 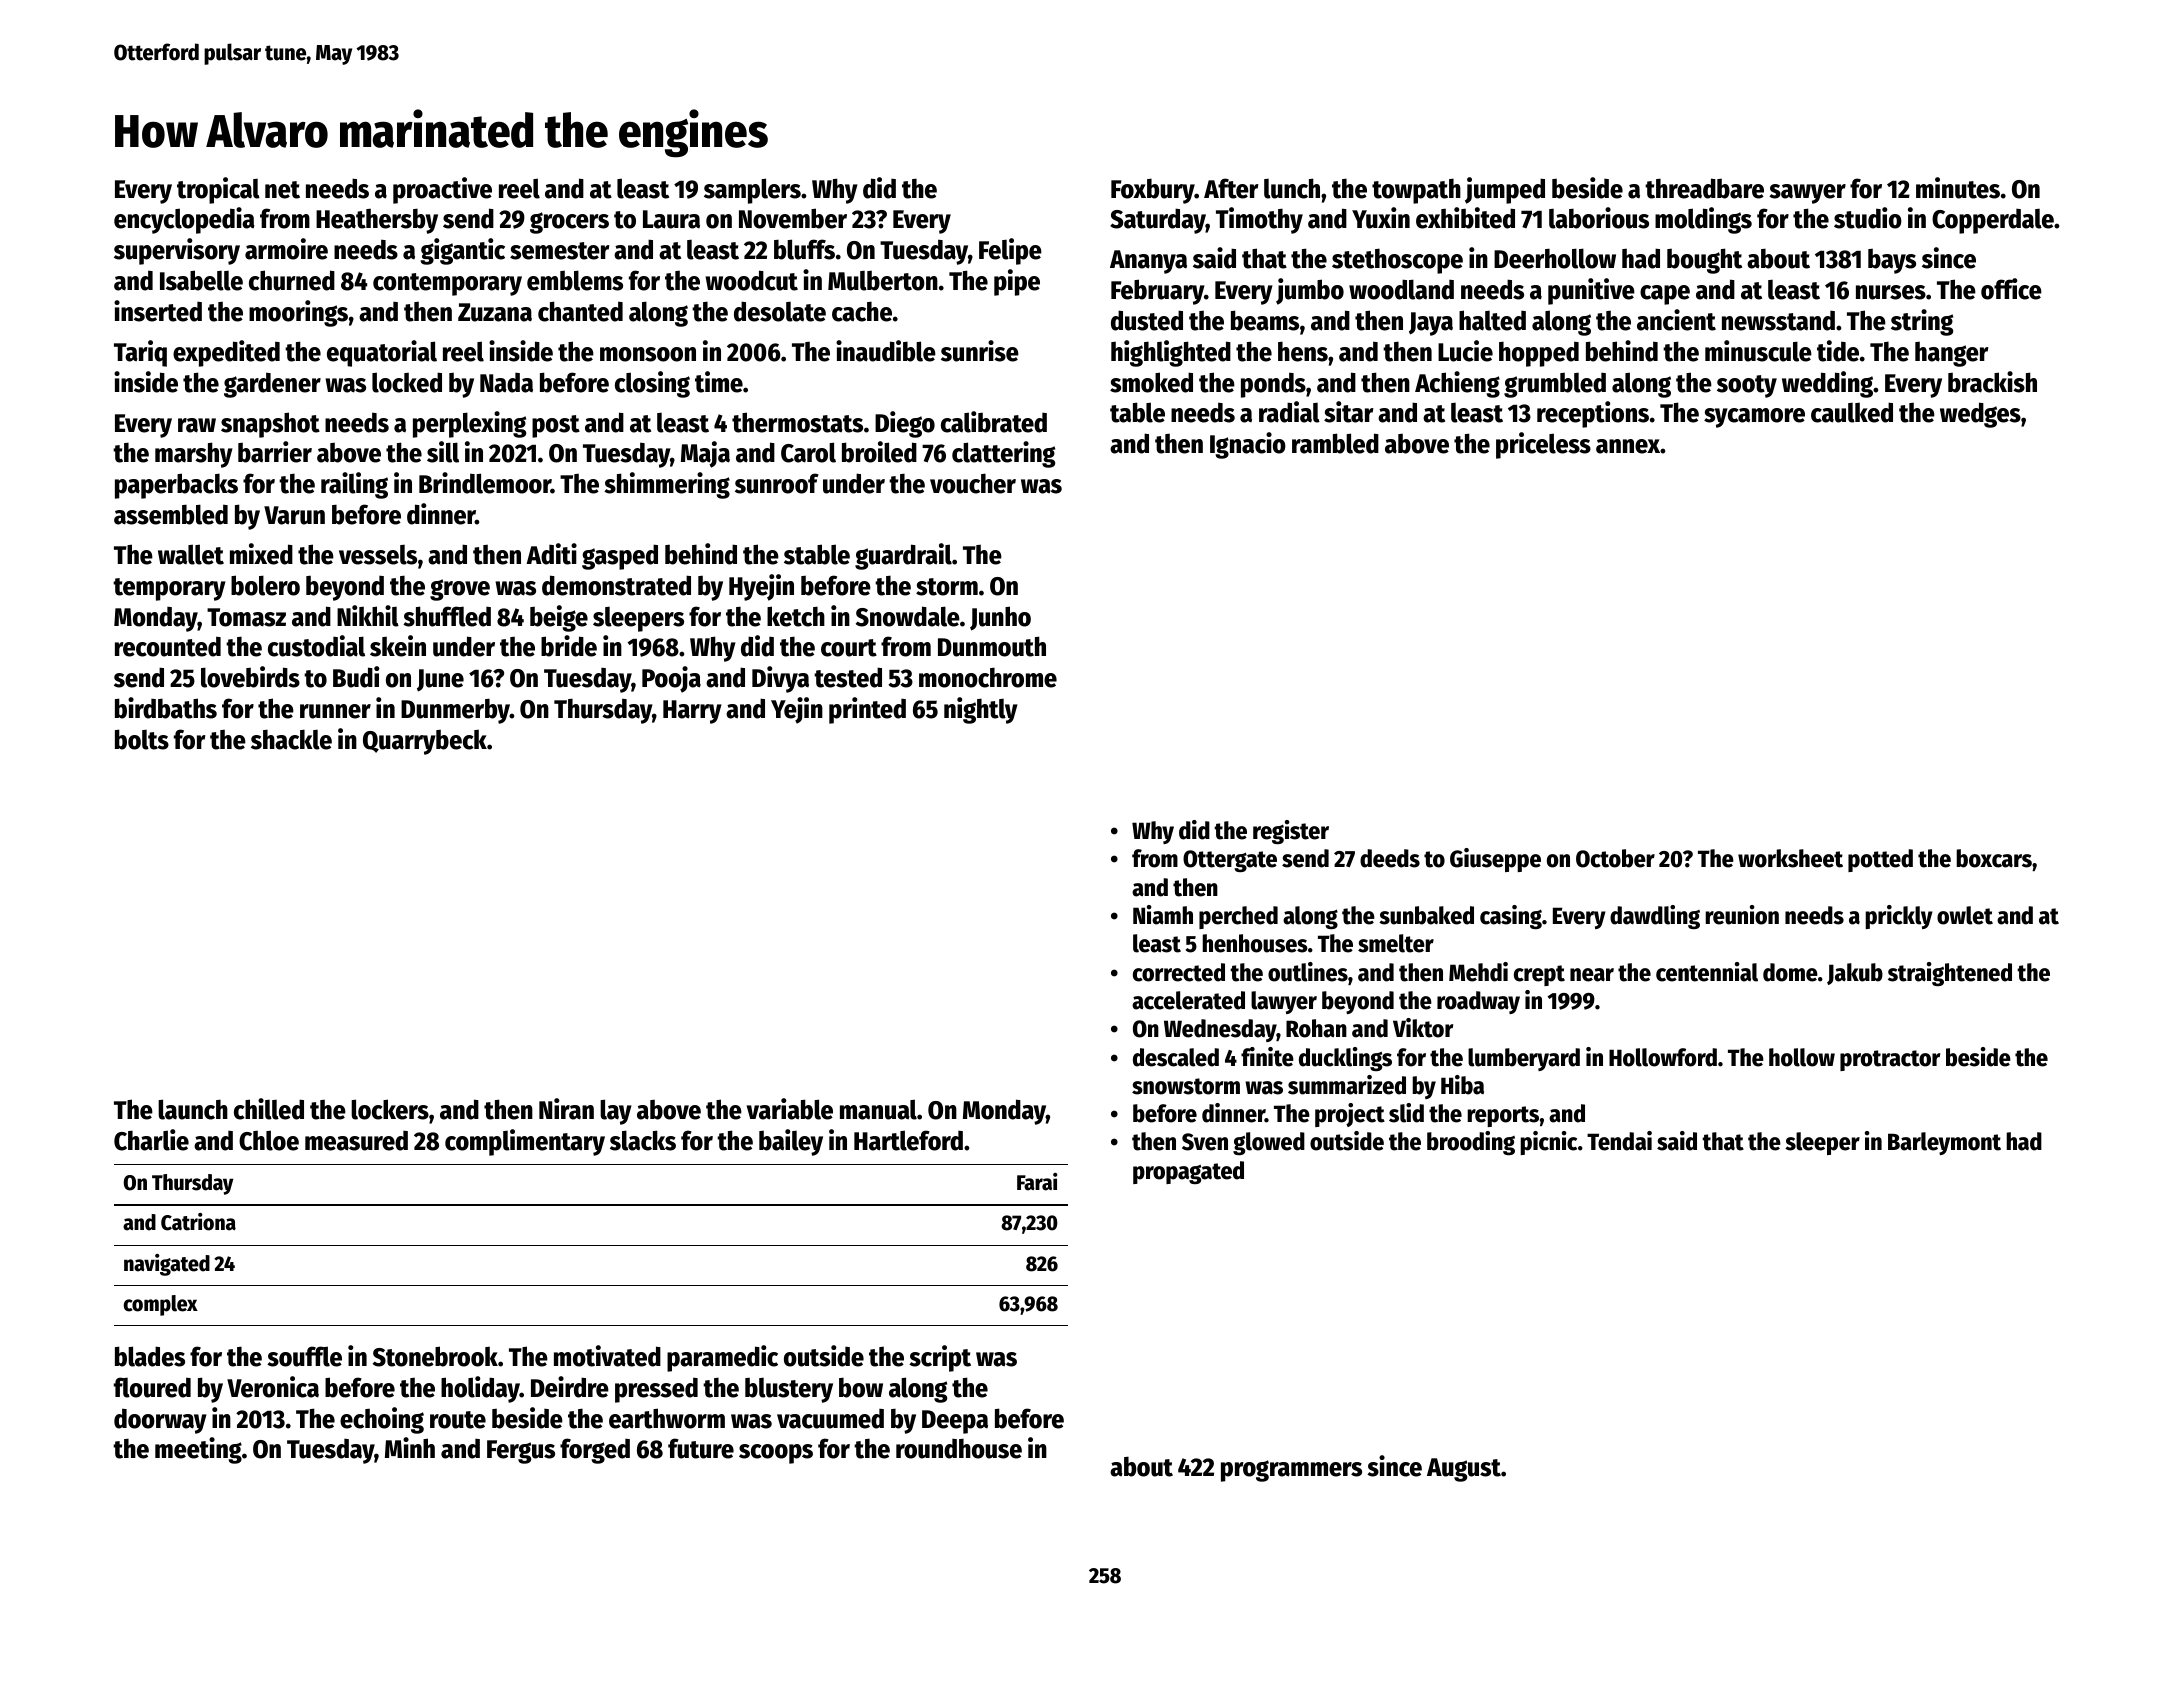 What do you see at coordinates (1890, 1060) in the image?
I see `protractor` at bounding box center [1890, 1060].
